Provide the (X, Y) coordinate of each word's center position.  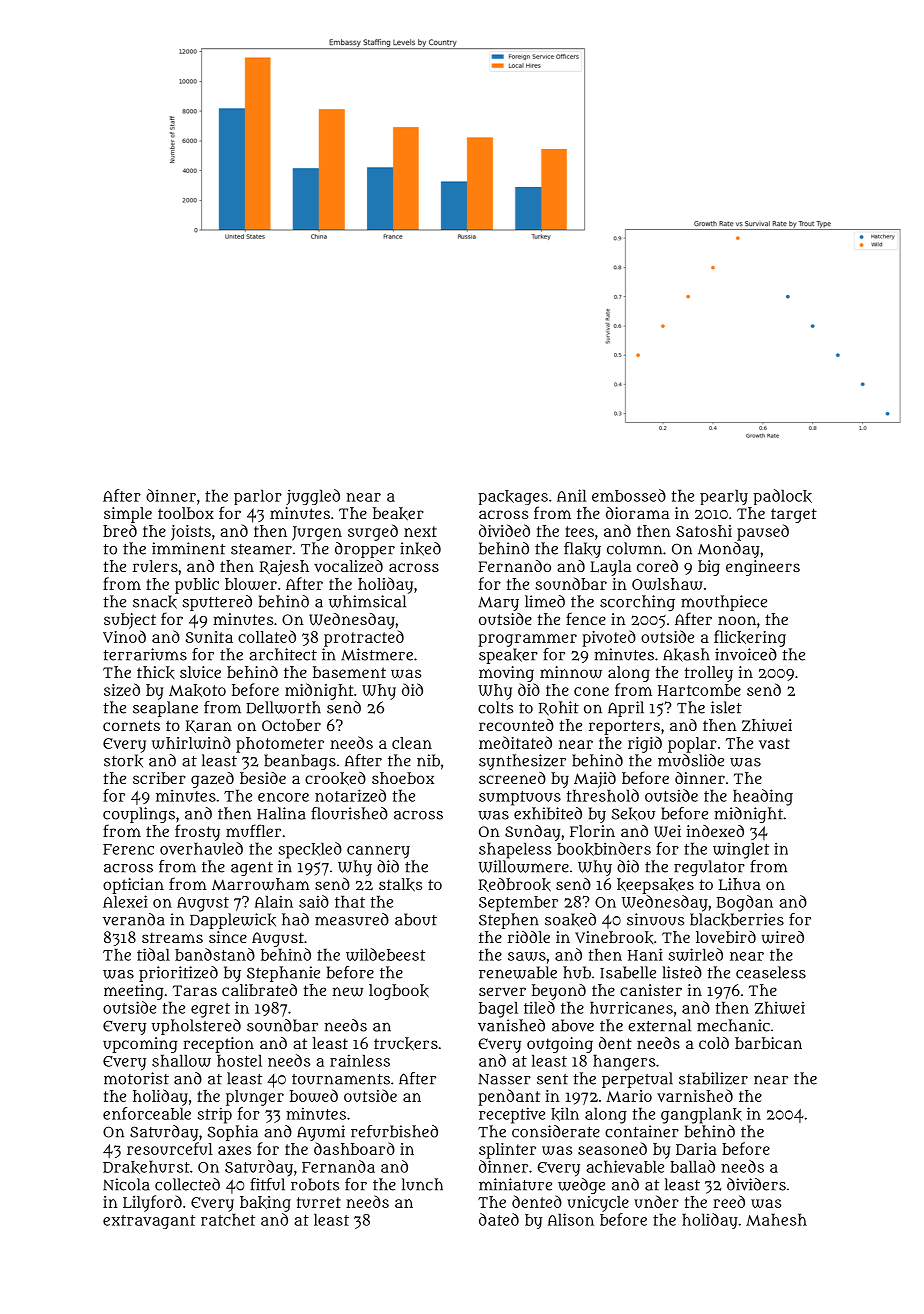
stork (123, 761)
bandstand (215, 954)
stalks (400, 885)
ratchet (228, 1219)
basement (349, 672)
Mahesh (776, 1219)
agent (252, 869)
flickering (750, 638)
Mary (498, 604)
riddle (529, 937)
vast (774, 743)
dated (499, 1219)
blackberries (737, 920)
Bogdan (745, 903)
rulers (155, 566)
